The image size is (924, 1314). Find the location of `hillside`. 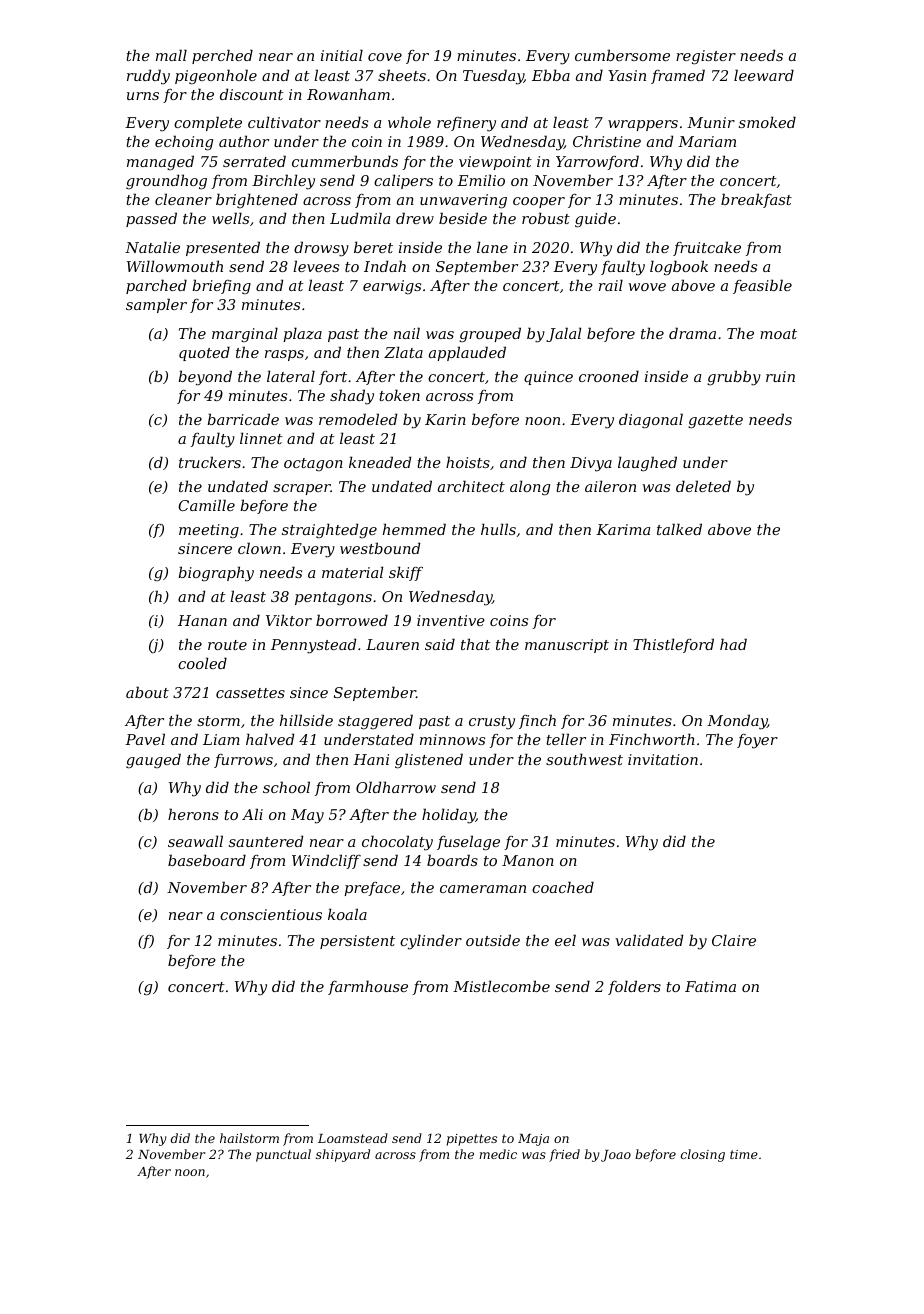

hillside is located at coordinates (306, 720).
